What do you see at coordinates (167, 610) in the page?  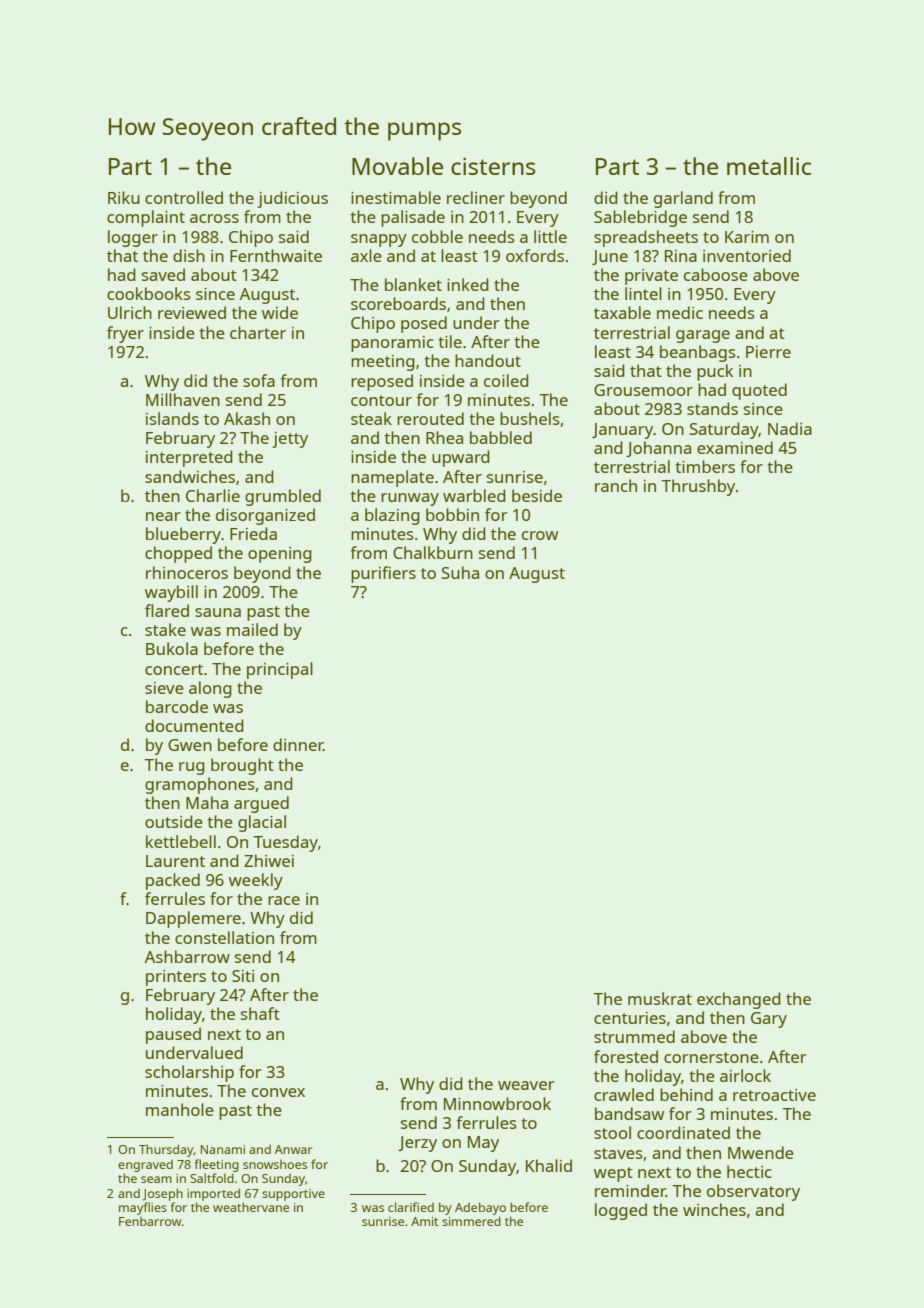 I see `flared` at bounding box center [167, 610].
